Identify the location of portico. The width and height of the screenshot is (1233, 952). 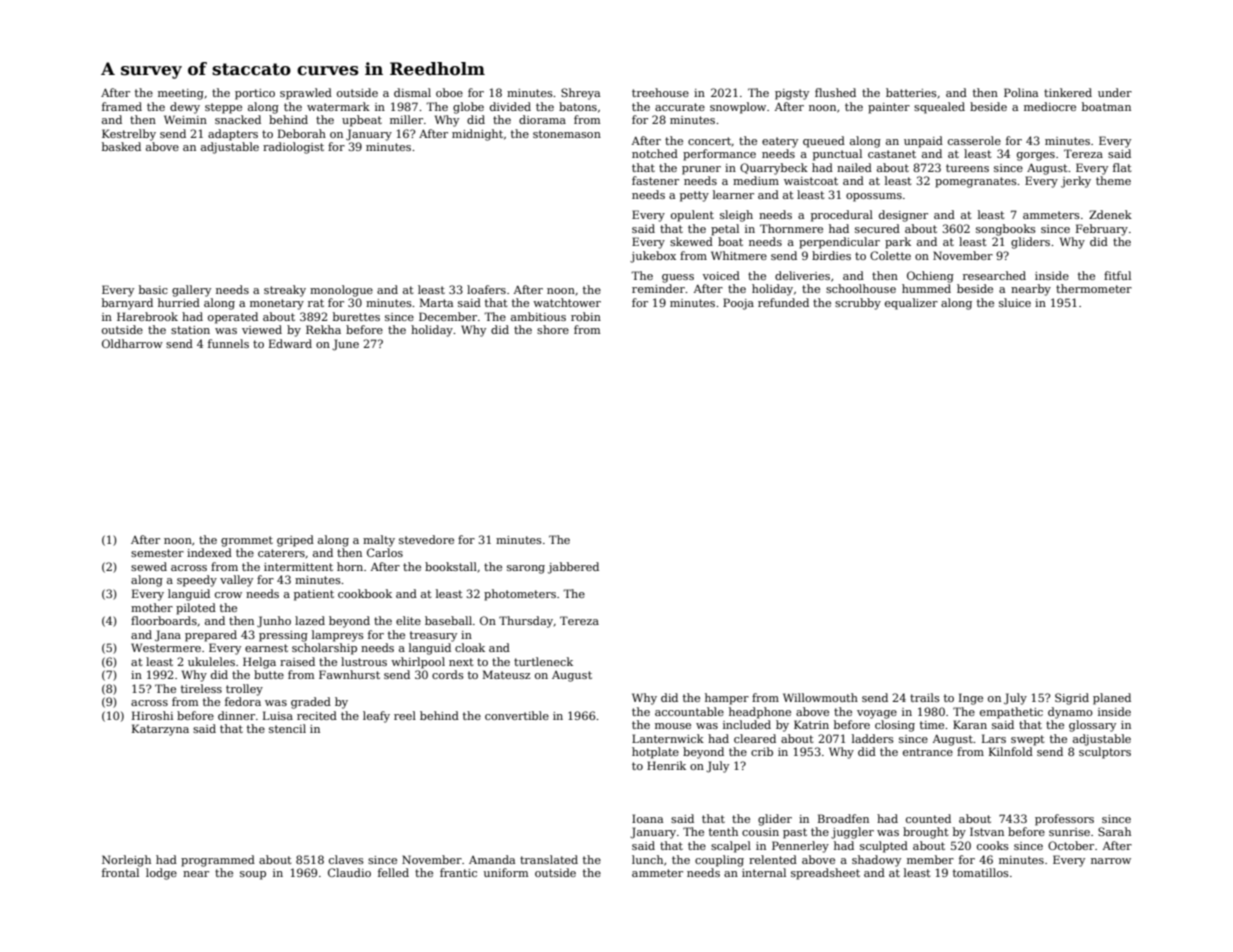
(255, 94).
